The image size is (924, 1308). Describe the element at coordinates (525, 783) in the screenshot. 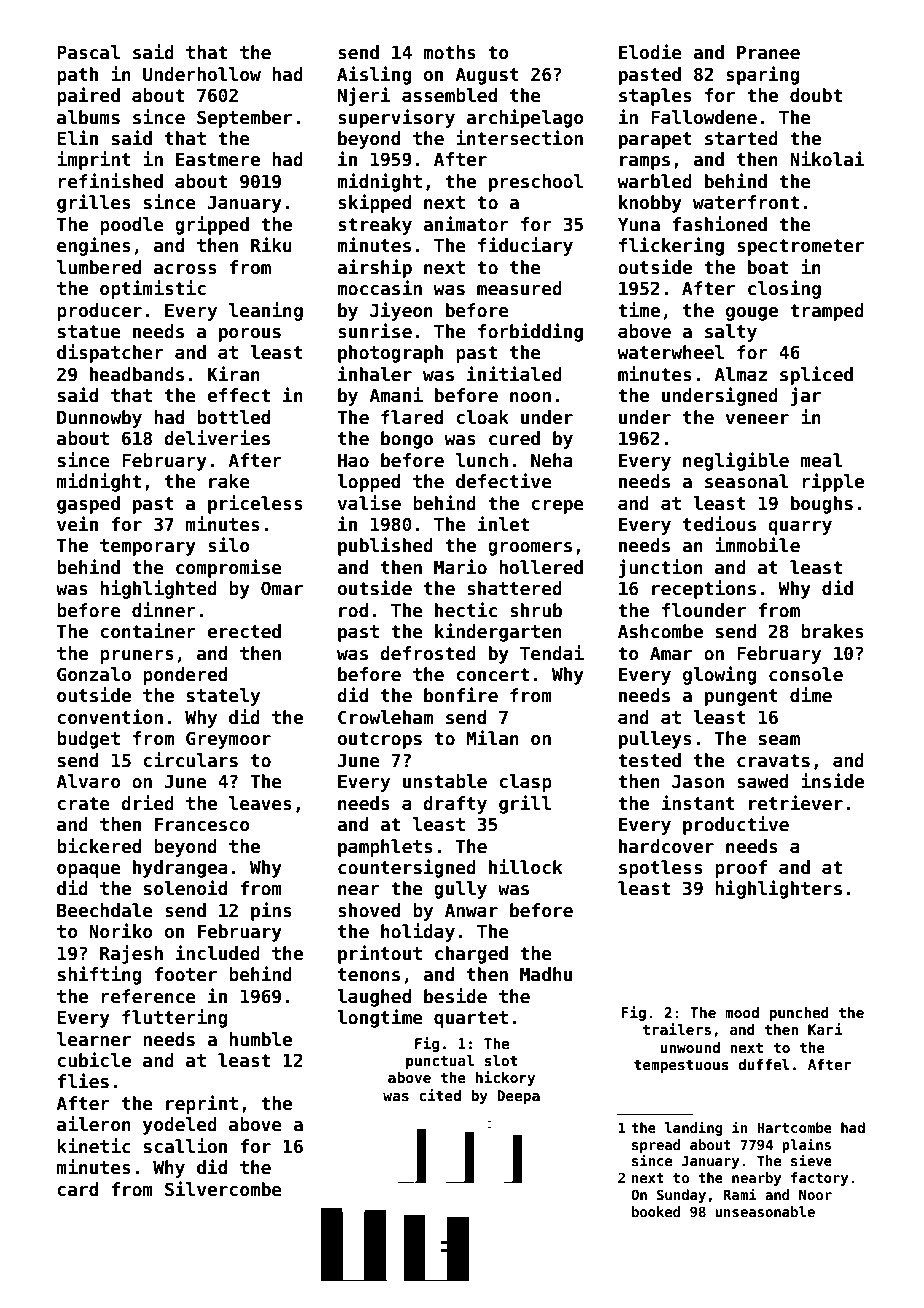

I see `clasp` at that location.
